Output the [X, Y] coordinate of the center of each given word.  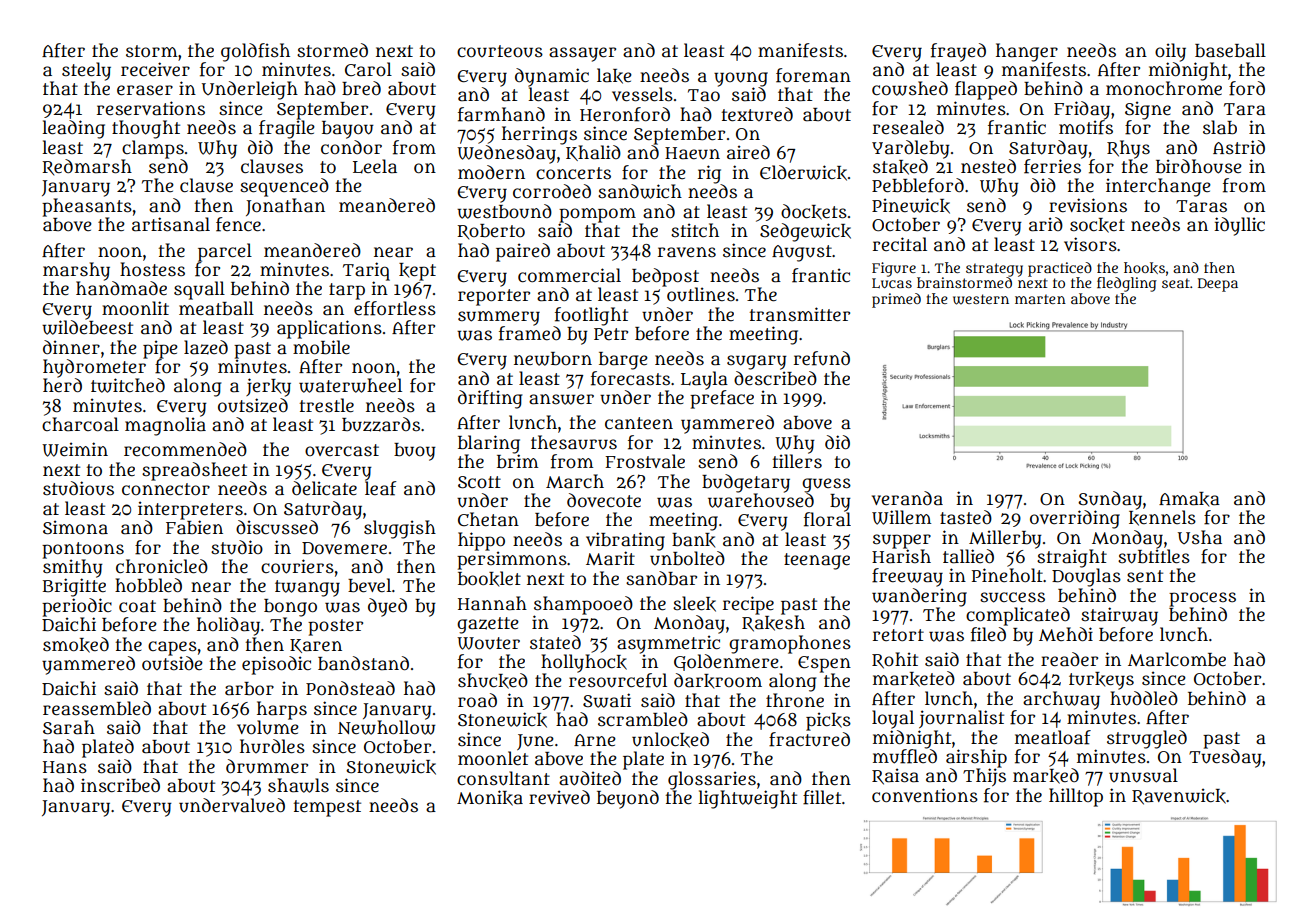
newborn [553, 359]
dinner [71, 347]
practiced [1060, 269]
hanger [1027, 52]
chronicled [162, 566]
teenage [817, 561]
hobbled [148, 585]
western [981, 299]
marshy [76, 271]
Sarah [69, 727]
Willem [901, 517]
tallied [968, 556]
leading [74, 129]
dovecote [604, 500]
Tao [704, 95]
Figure [894, 269]
